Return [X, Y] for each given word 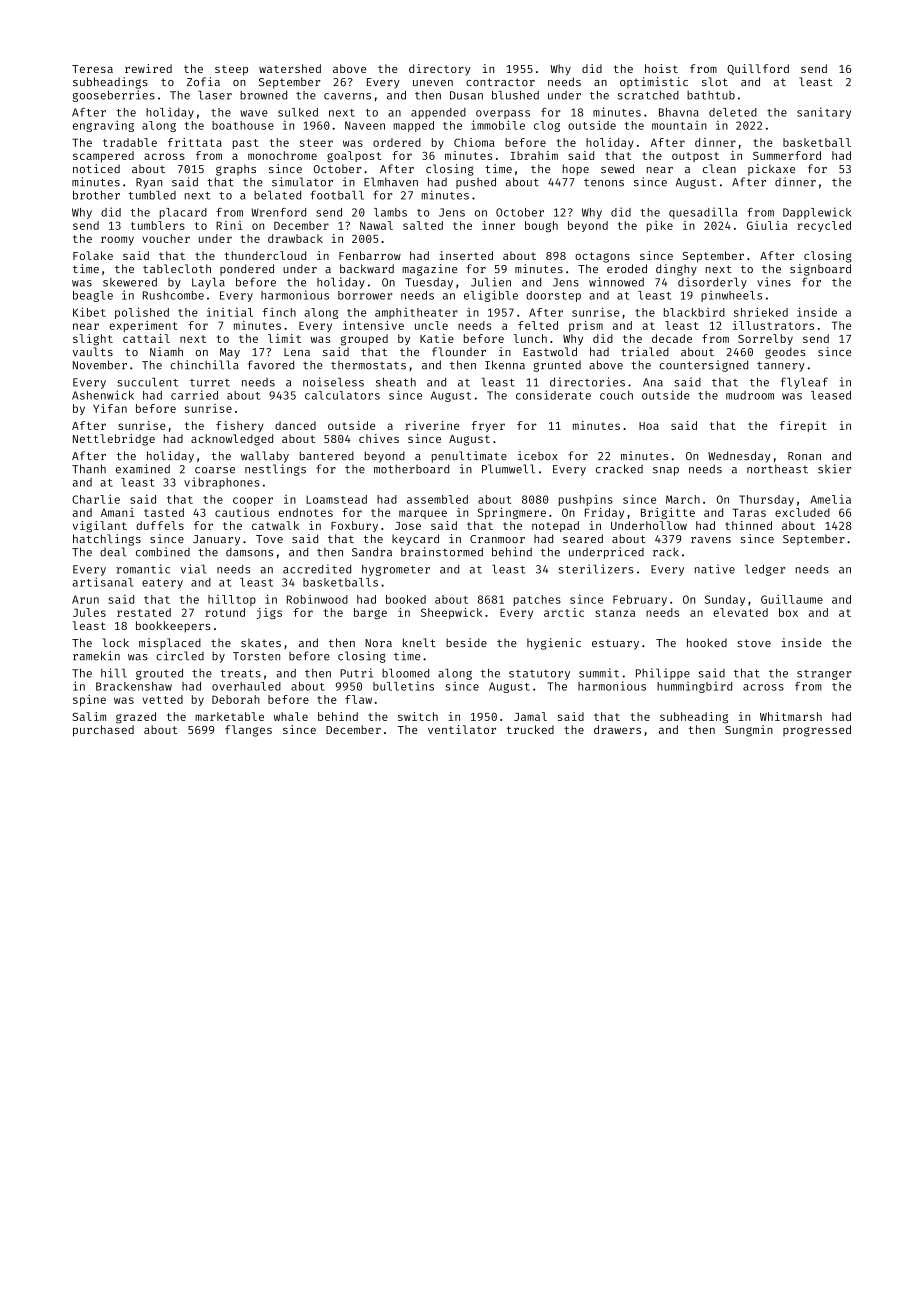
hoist [661, 68]
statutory [539, 675]
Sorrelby [765, 339]
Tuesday [429, 283]
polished [142, 313]
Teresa [92, 69]
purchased [103, 731]
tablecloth [177, 268]
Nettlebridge [114, 440]
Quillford [758, 69]
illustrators [773, 325]
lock [115, 642]
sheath [396, 382]
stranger [824, 675]
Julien [491, 282]
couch [616, 395]
